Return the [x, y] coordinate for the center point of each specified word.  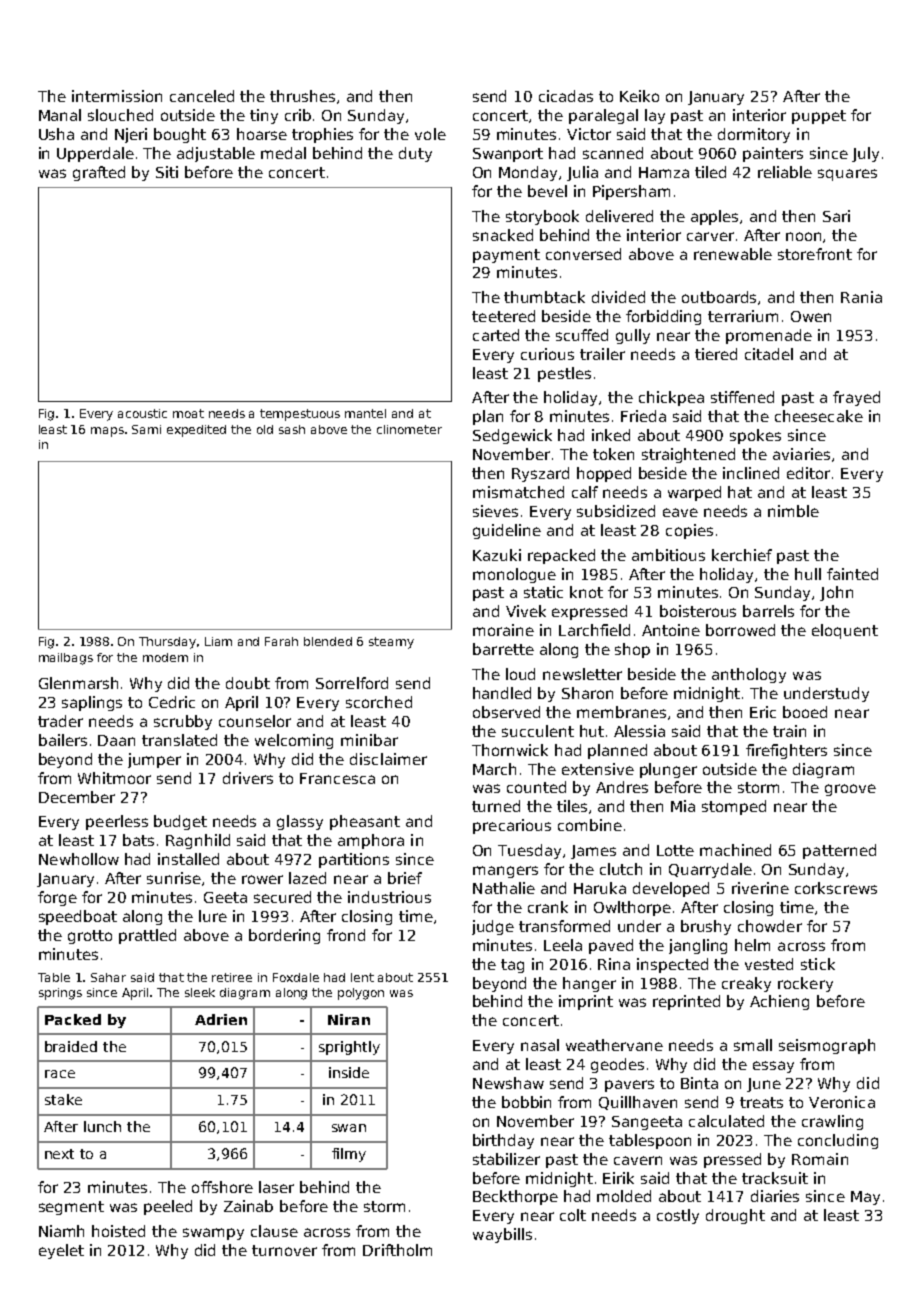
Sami [146, 429]
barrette [503, 649]
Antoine [671, 630]
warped [694, 493]
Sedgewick [512, 436]
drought [735, 1216]
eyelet [61, 1251]
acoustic [142, 413]
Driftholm [397, 1250]
